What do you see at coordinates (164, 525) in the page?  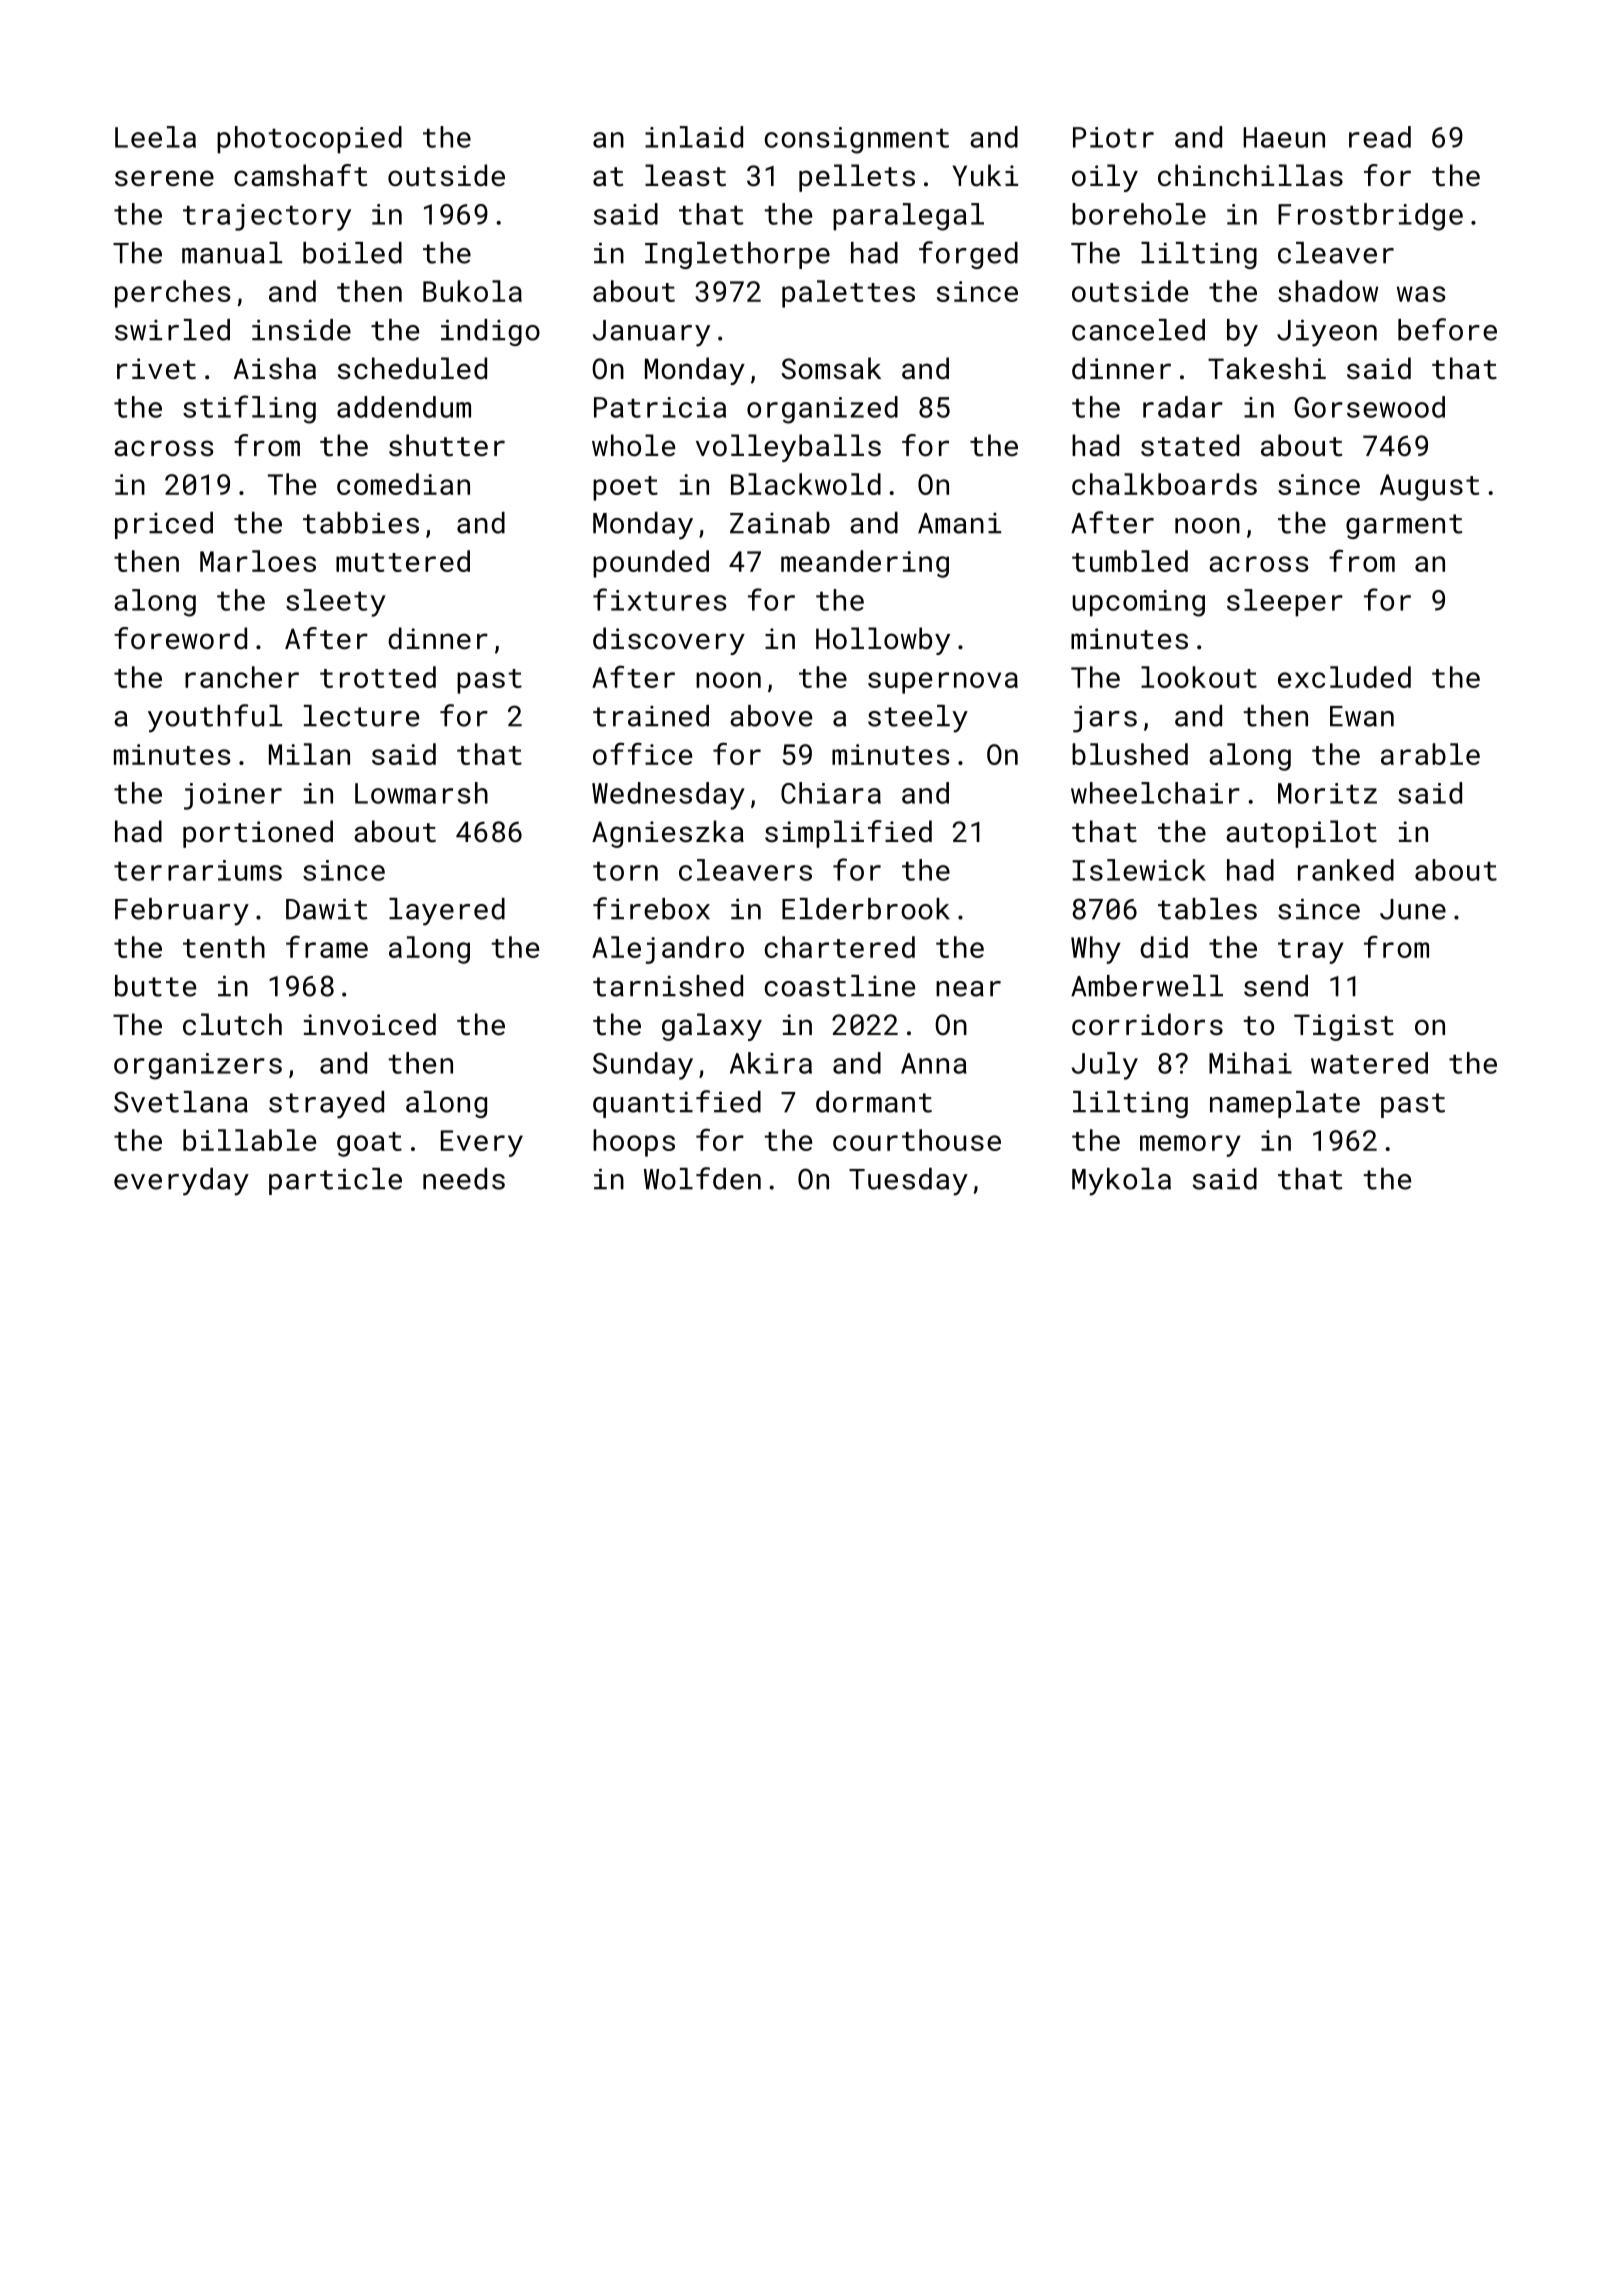 I see `priced` at bounding box center [164, 525].
